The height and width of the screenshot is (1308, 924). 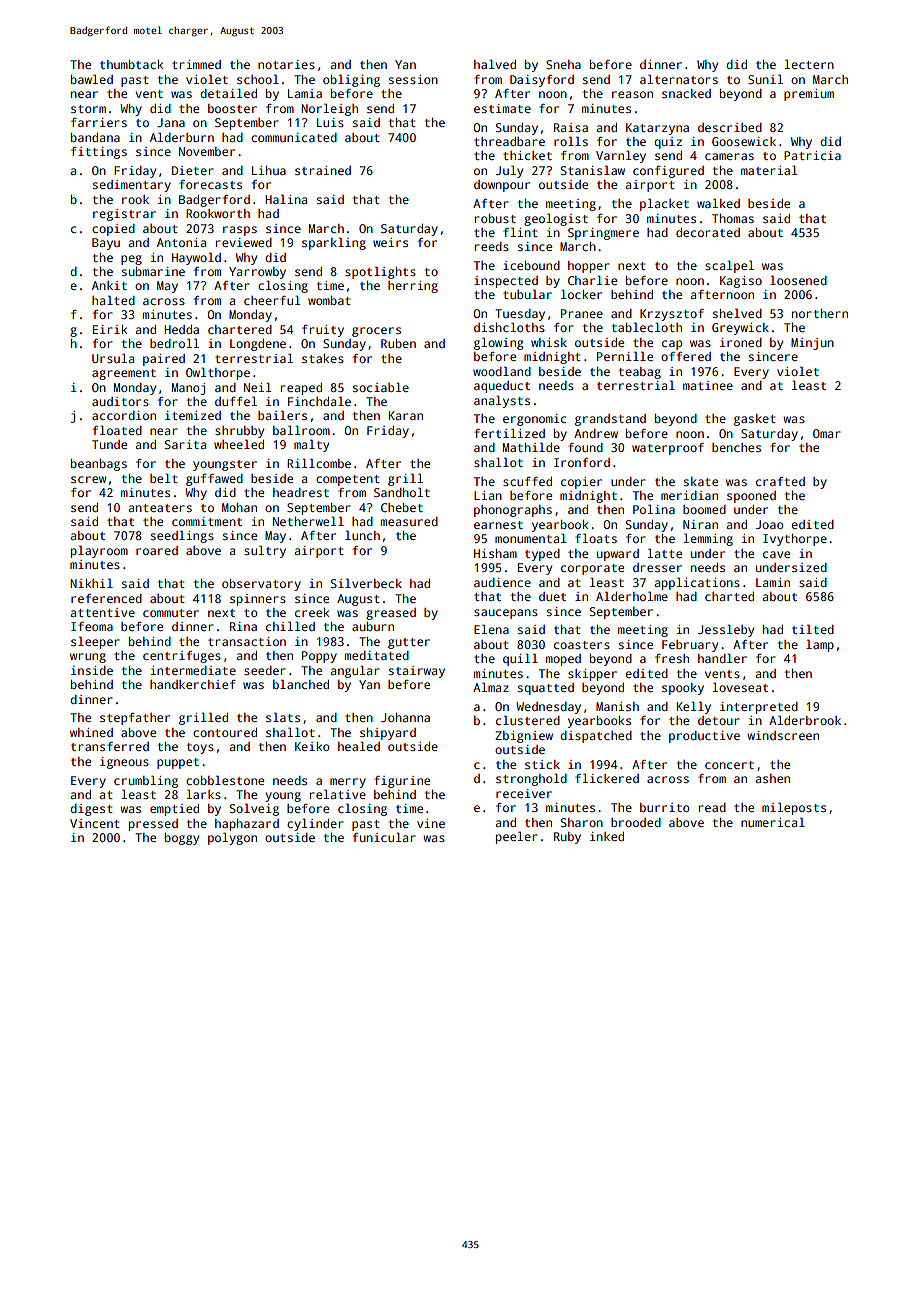 I want to click on Polina, so click(x=654, y=509).
